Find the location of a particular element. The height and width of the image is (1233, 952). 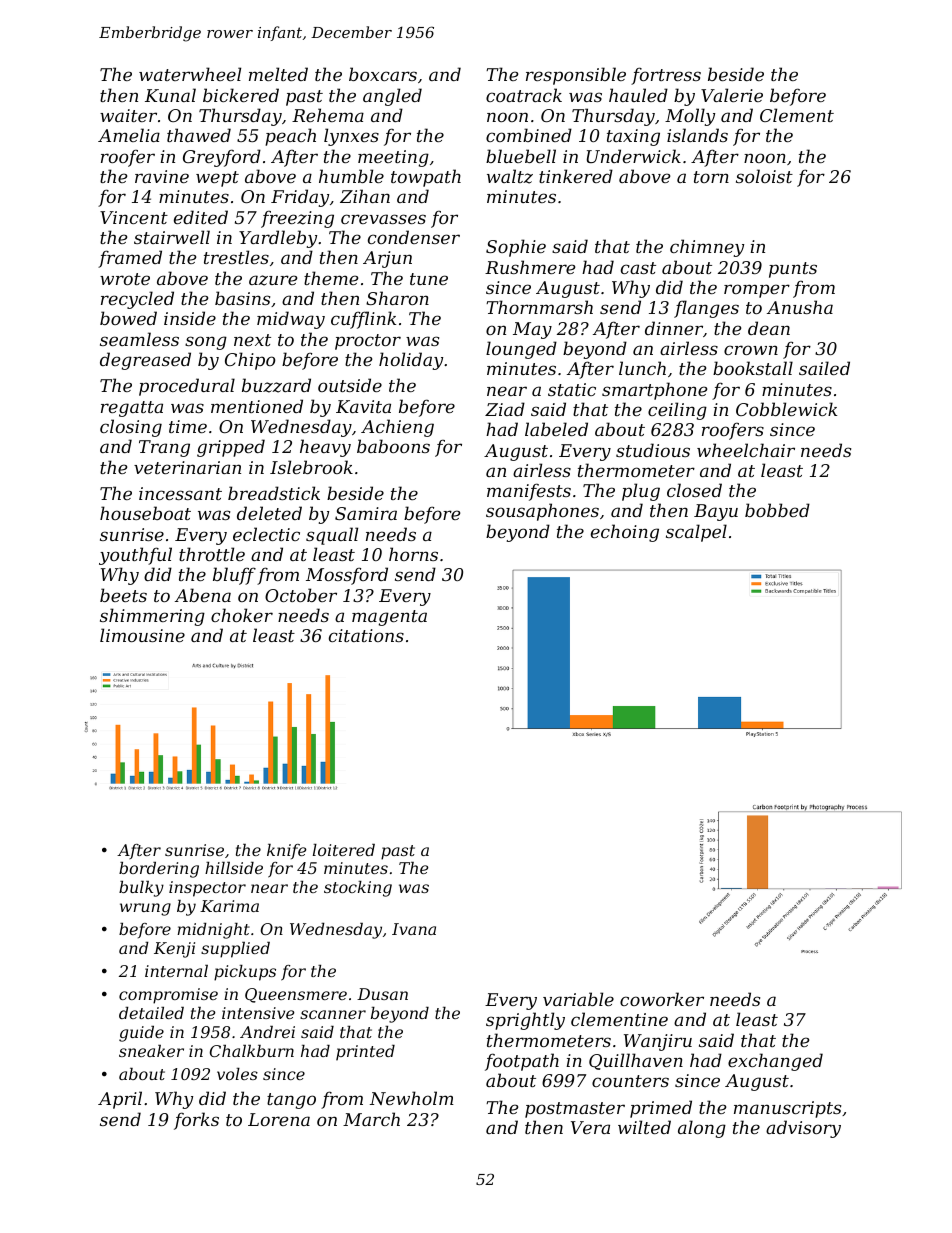

coworker is located at coordinates (662, 999).
